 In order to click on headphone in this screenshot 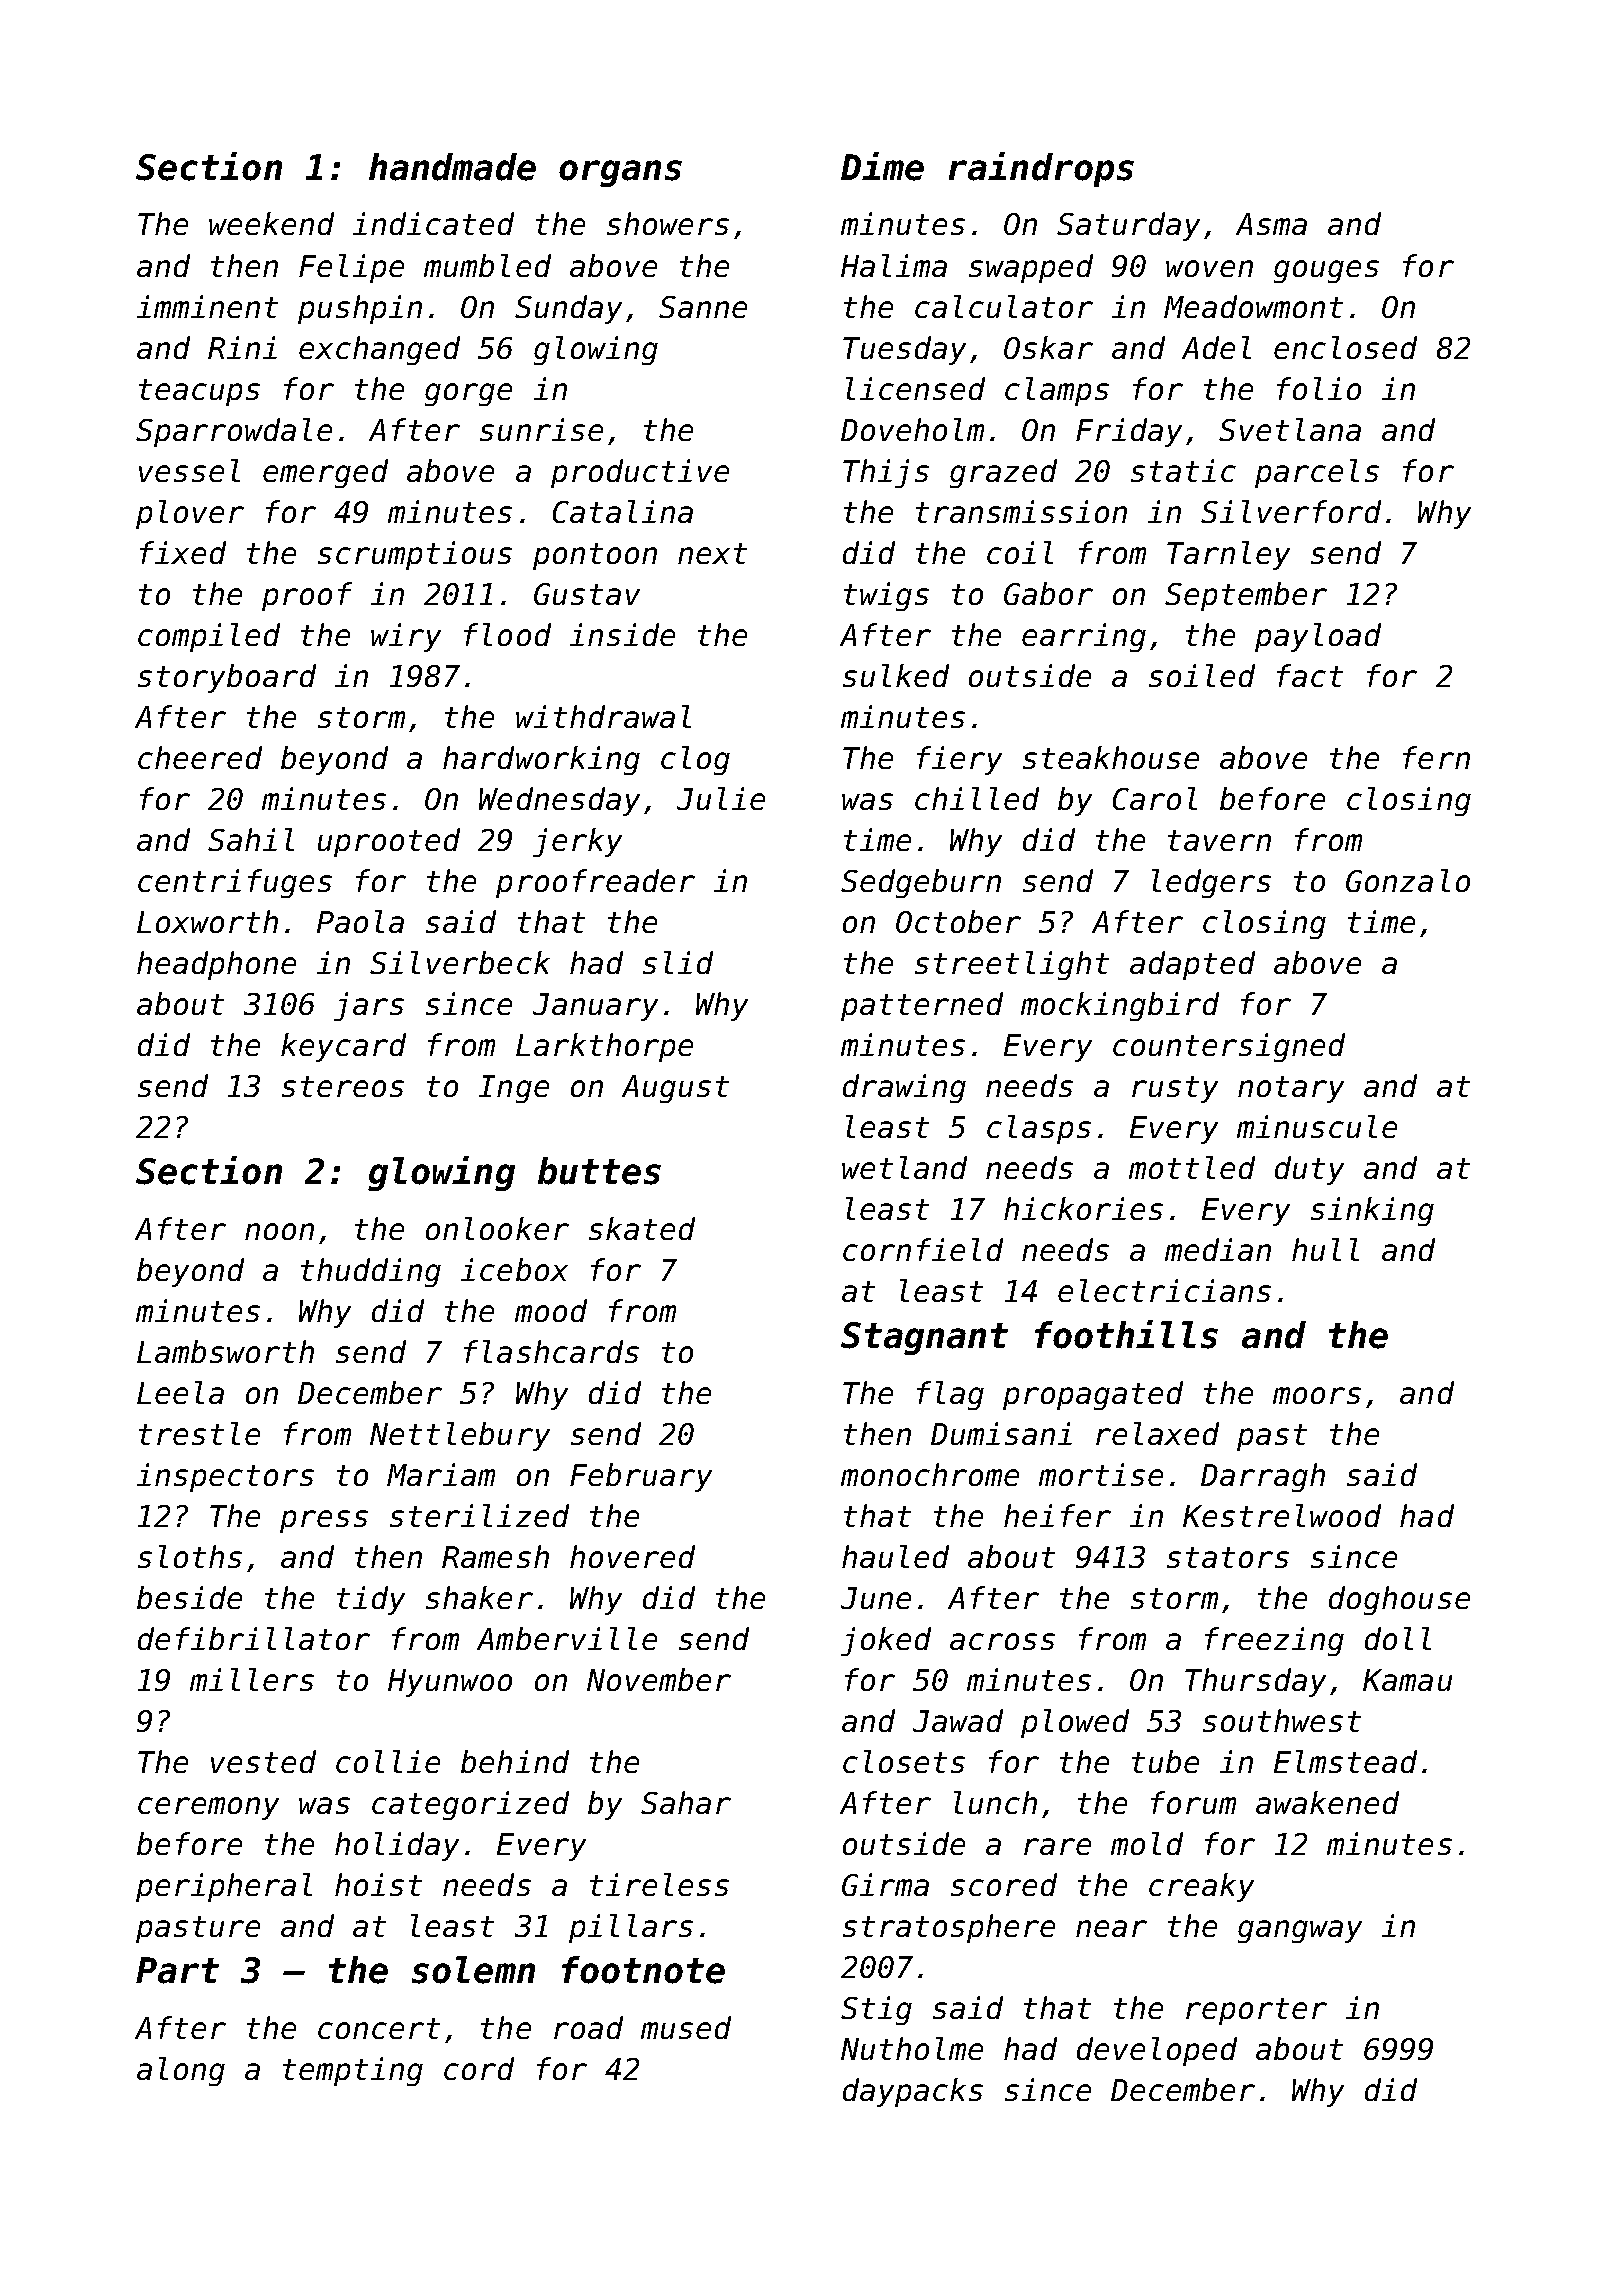, I will do `click(216, 965)`.
